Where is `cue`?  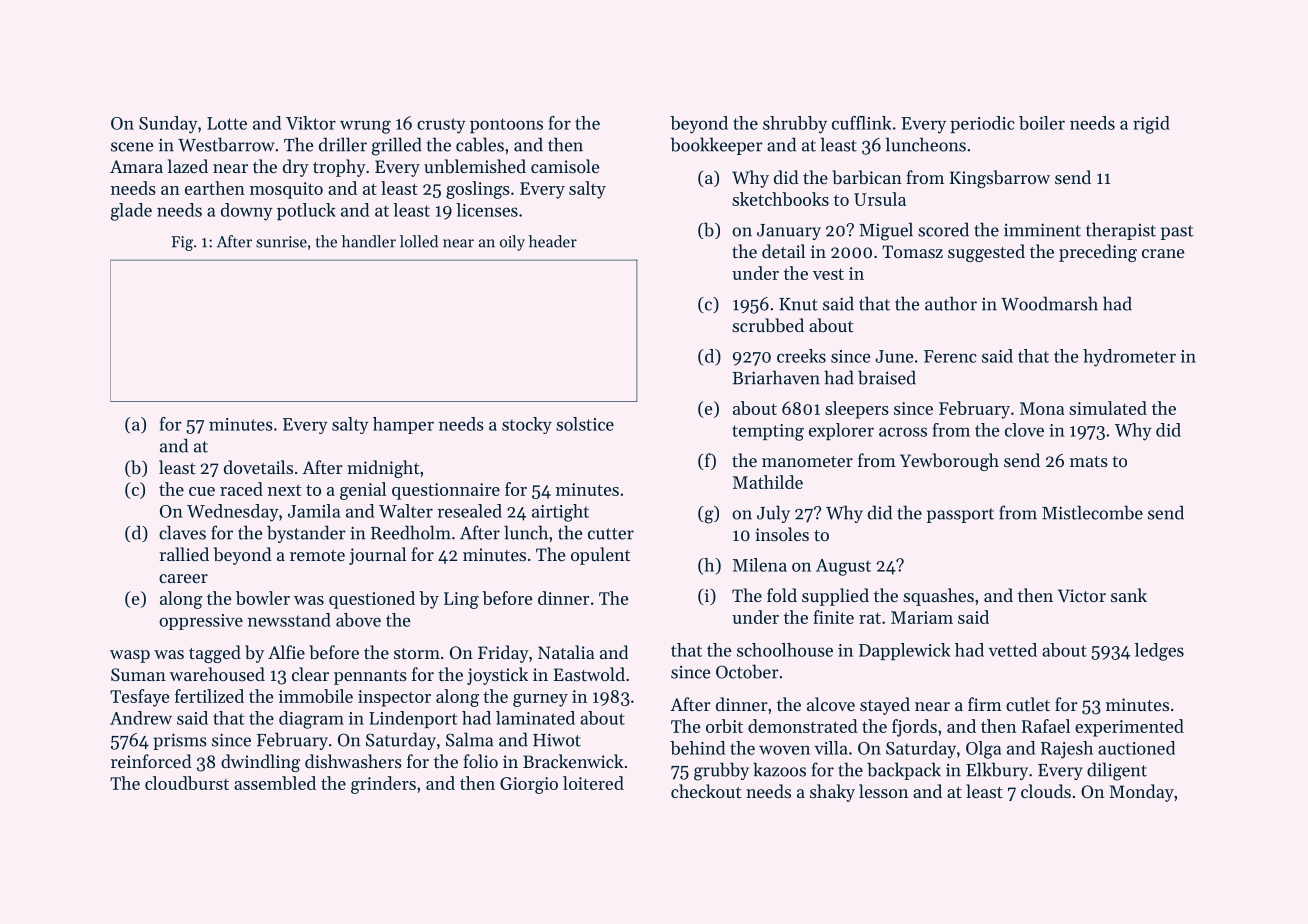 cue is located at coordinates (202, 491).
